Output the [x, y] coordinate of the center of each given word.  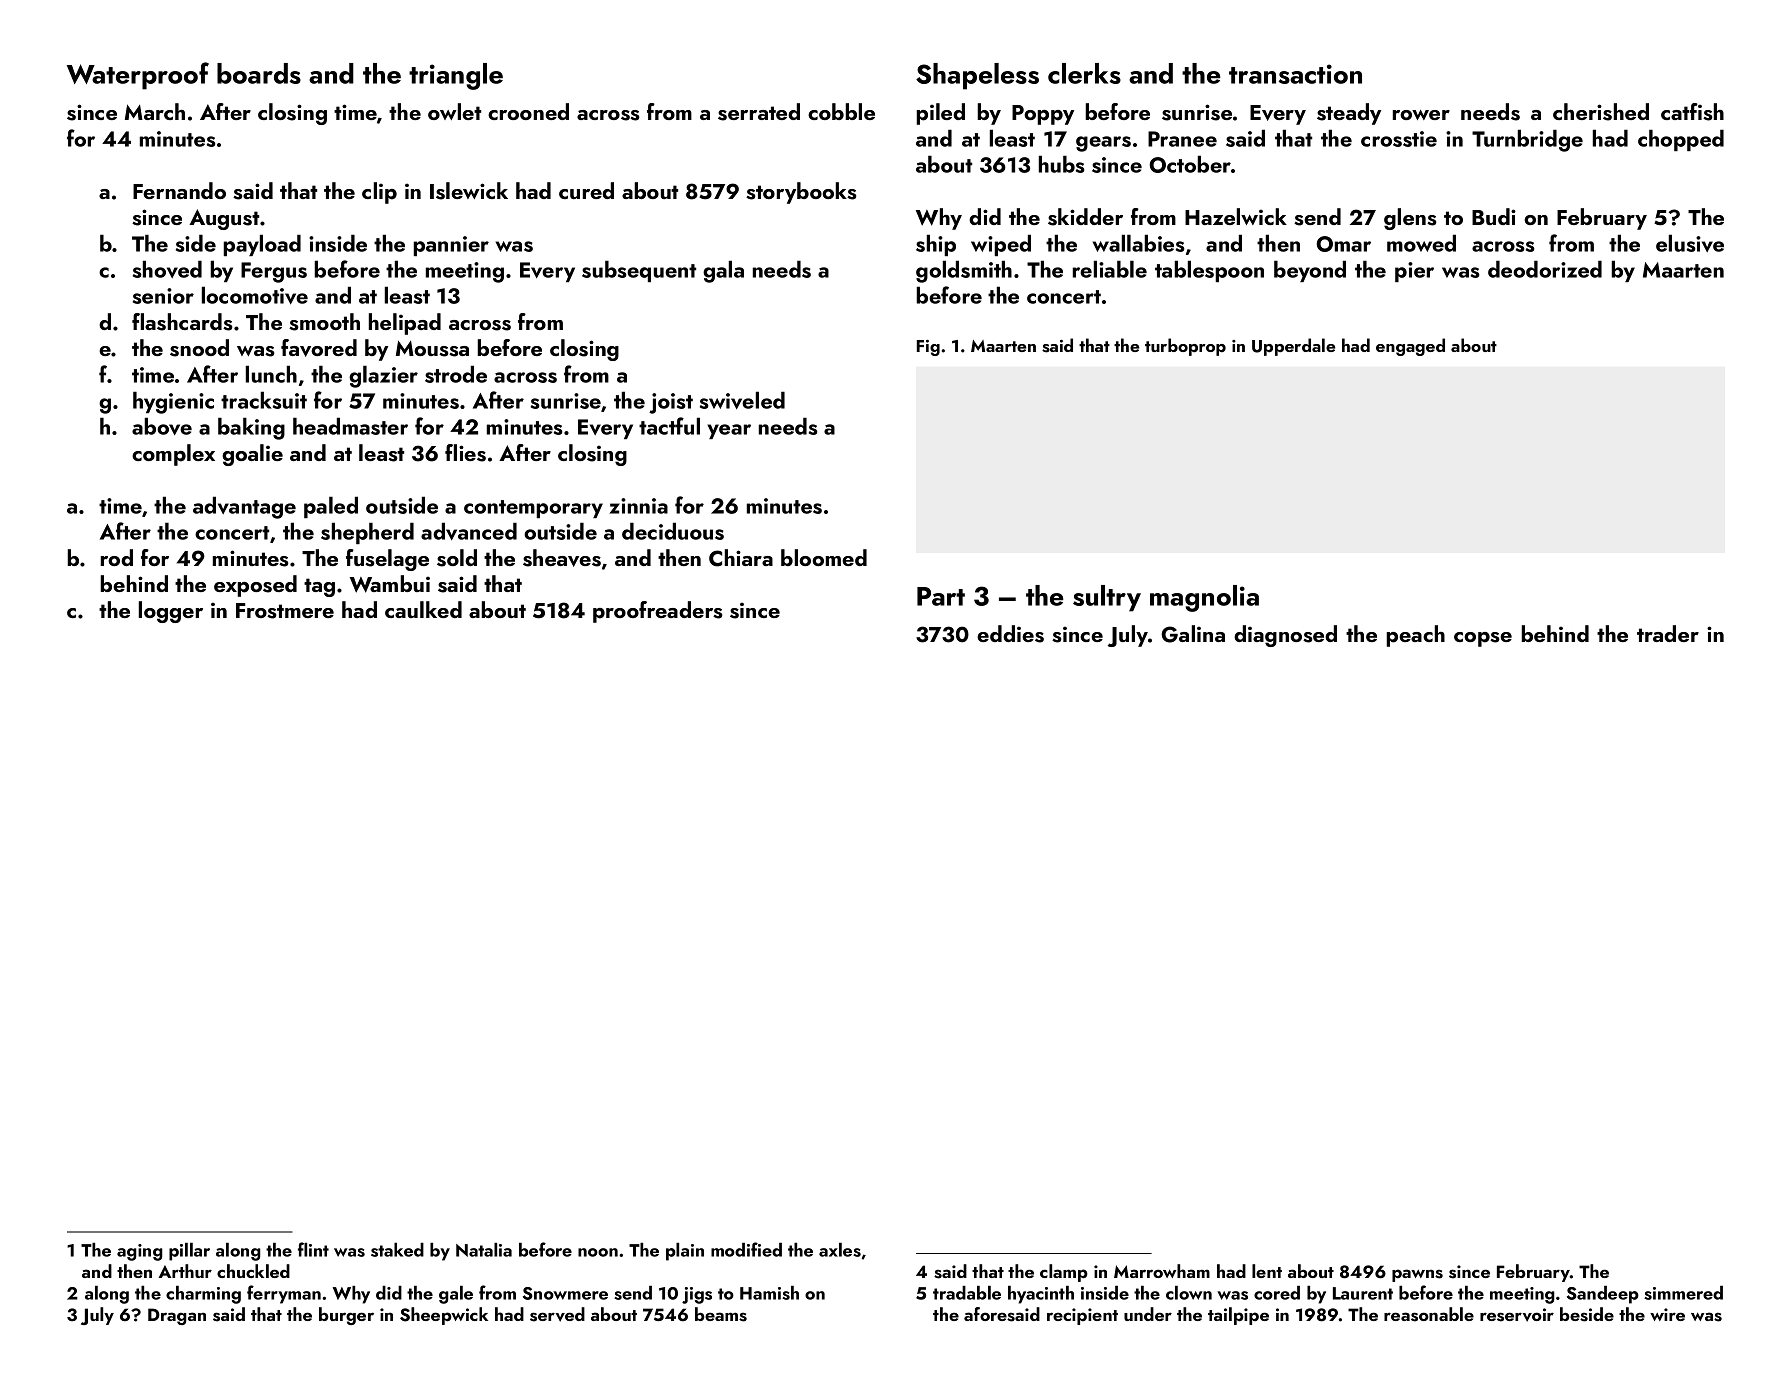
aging [140, 1252]
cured [586, 190]
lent [1267, 1271]
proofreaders [658, 612]
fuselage [387, 560]
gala [723, 271]
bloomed [824, 557]
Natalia [484, 1250]
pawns [1417, 1275]
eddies [1010, 634]
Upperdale [1293, 347]
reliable [1110, 269]
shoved [167, 269]
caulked [423, 609]
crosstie [1399, 139]
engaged [1410, 347]
